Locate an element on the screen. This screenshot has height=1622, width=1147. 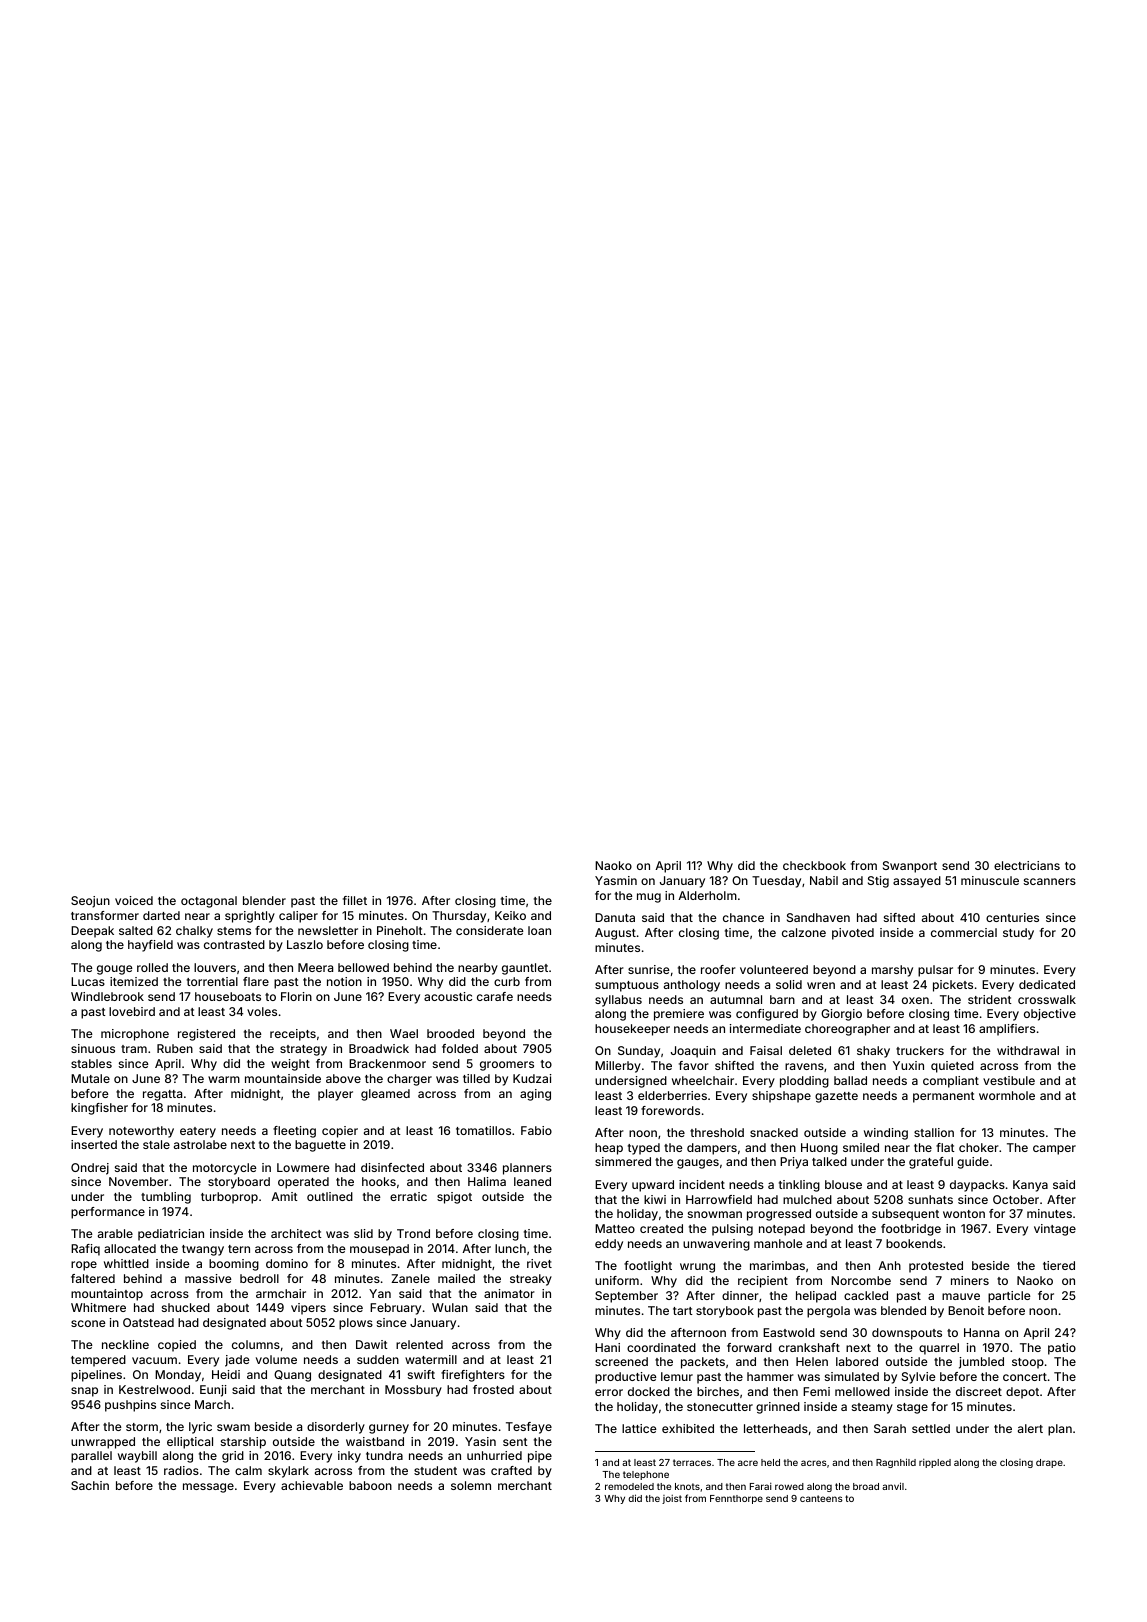
tiered is located at coordinates (1059, 1265).
